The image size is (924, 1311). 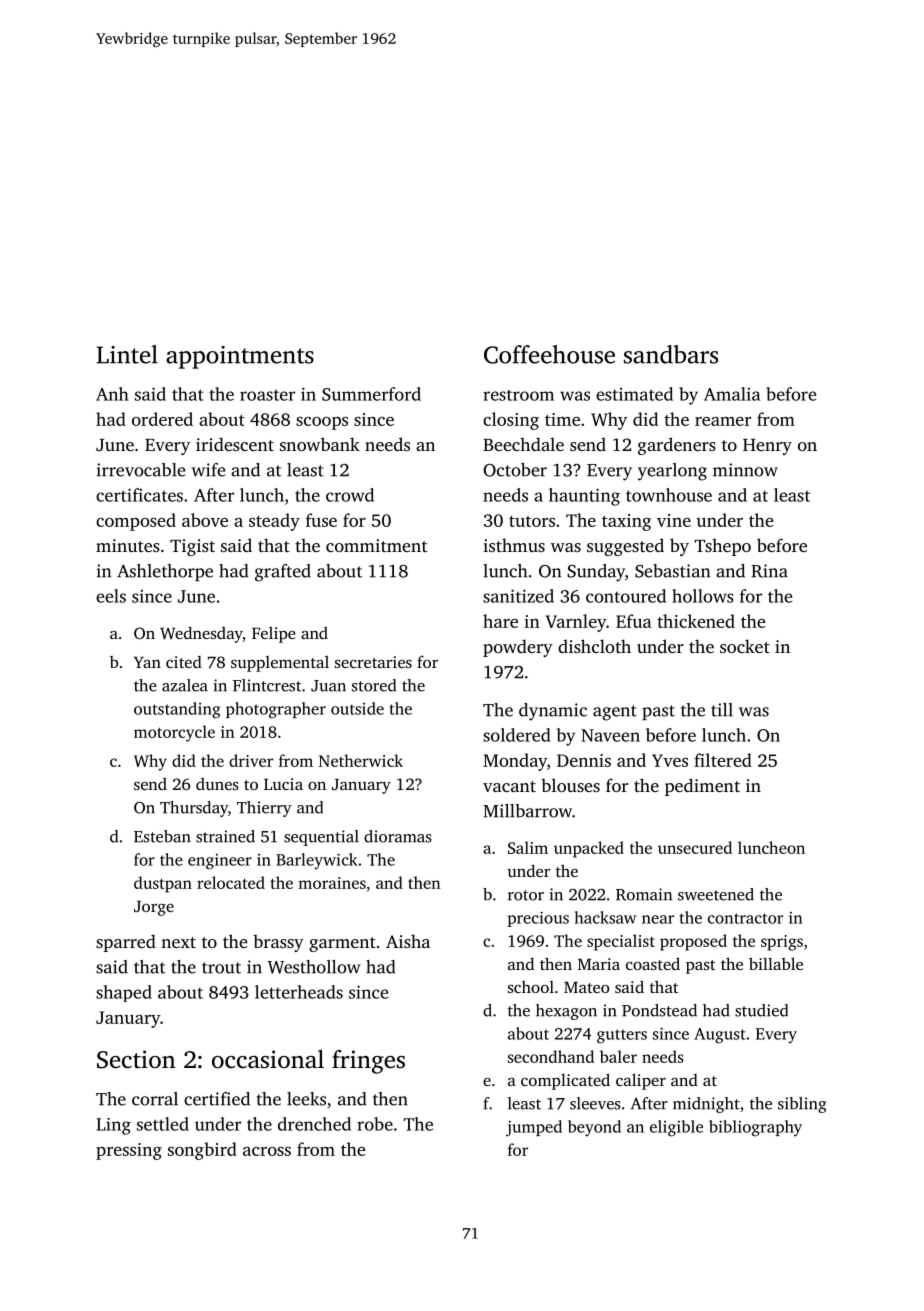 I want to click on unsecured, so click(x=695, y=847).
